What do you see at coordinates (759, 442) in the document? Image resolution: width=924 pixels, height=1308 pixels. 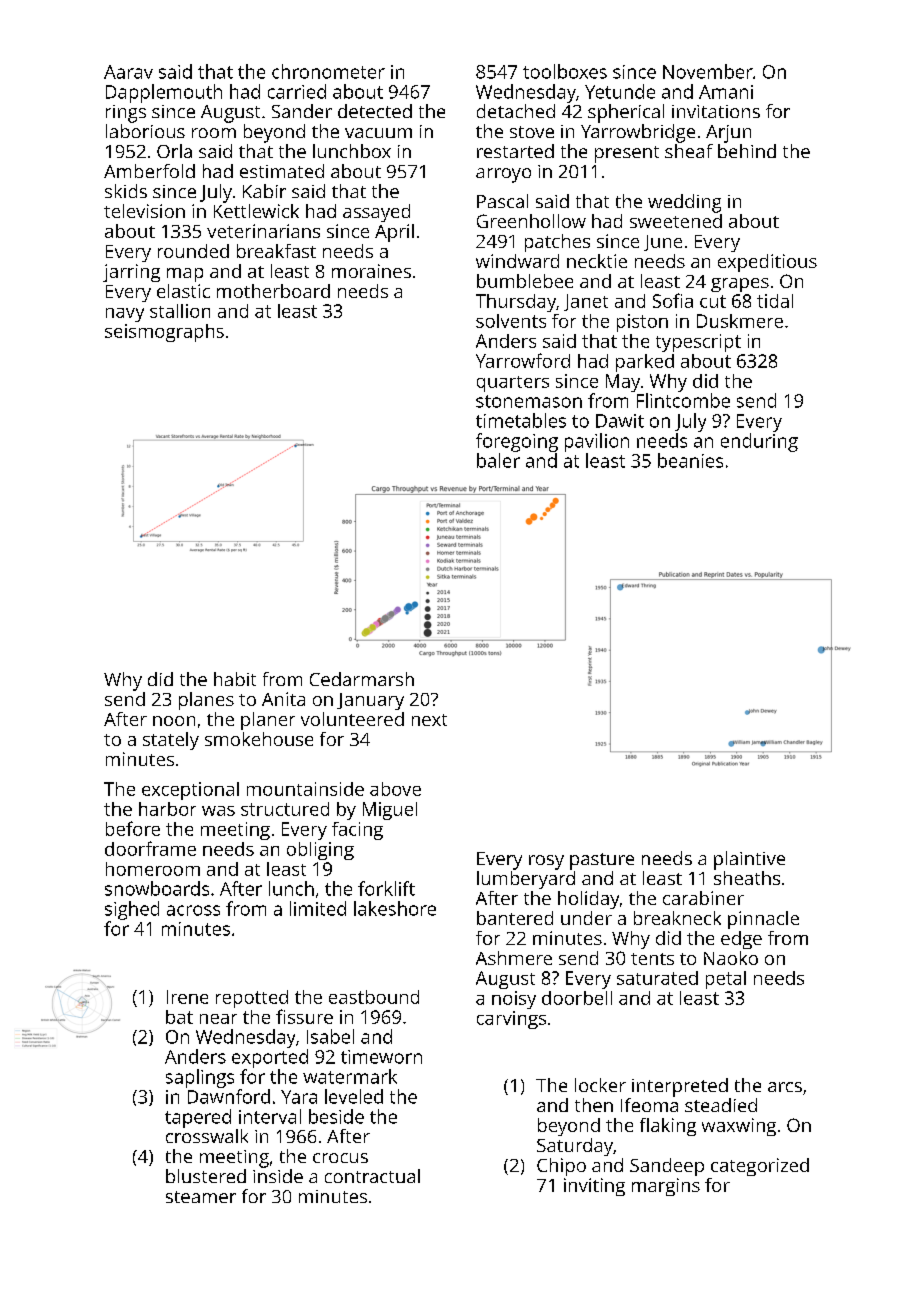 I see `enduring` at bounding box center [759, 442].
